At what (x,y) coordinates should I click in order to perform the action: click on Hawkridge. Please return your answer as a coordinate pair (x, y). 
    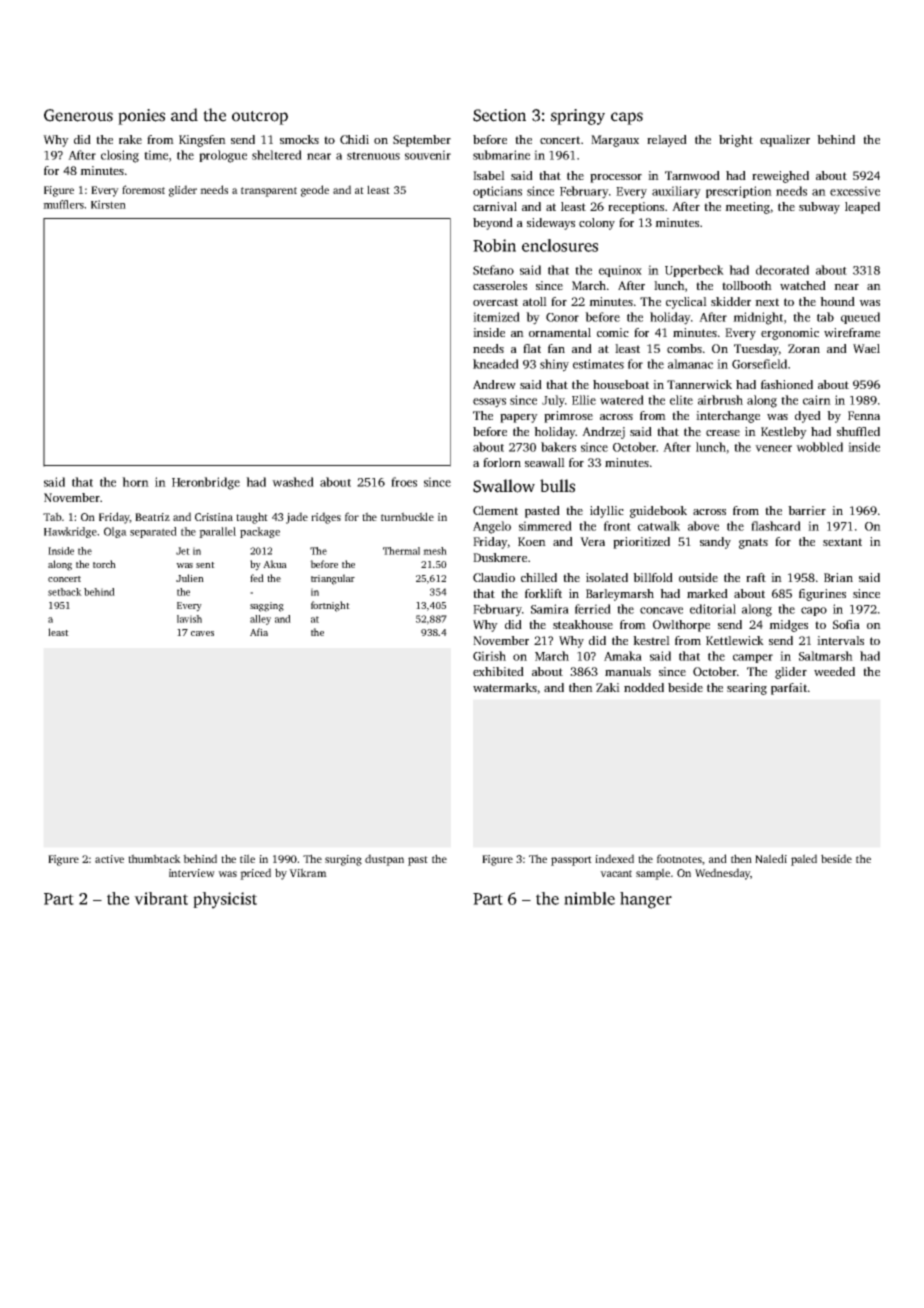
    Looking at the image, I should click on (71, 532).
